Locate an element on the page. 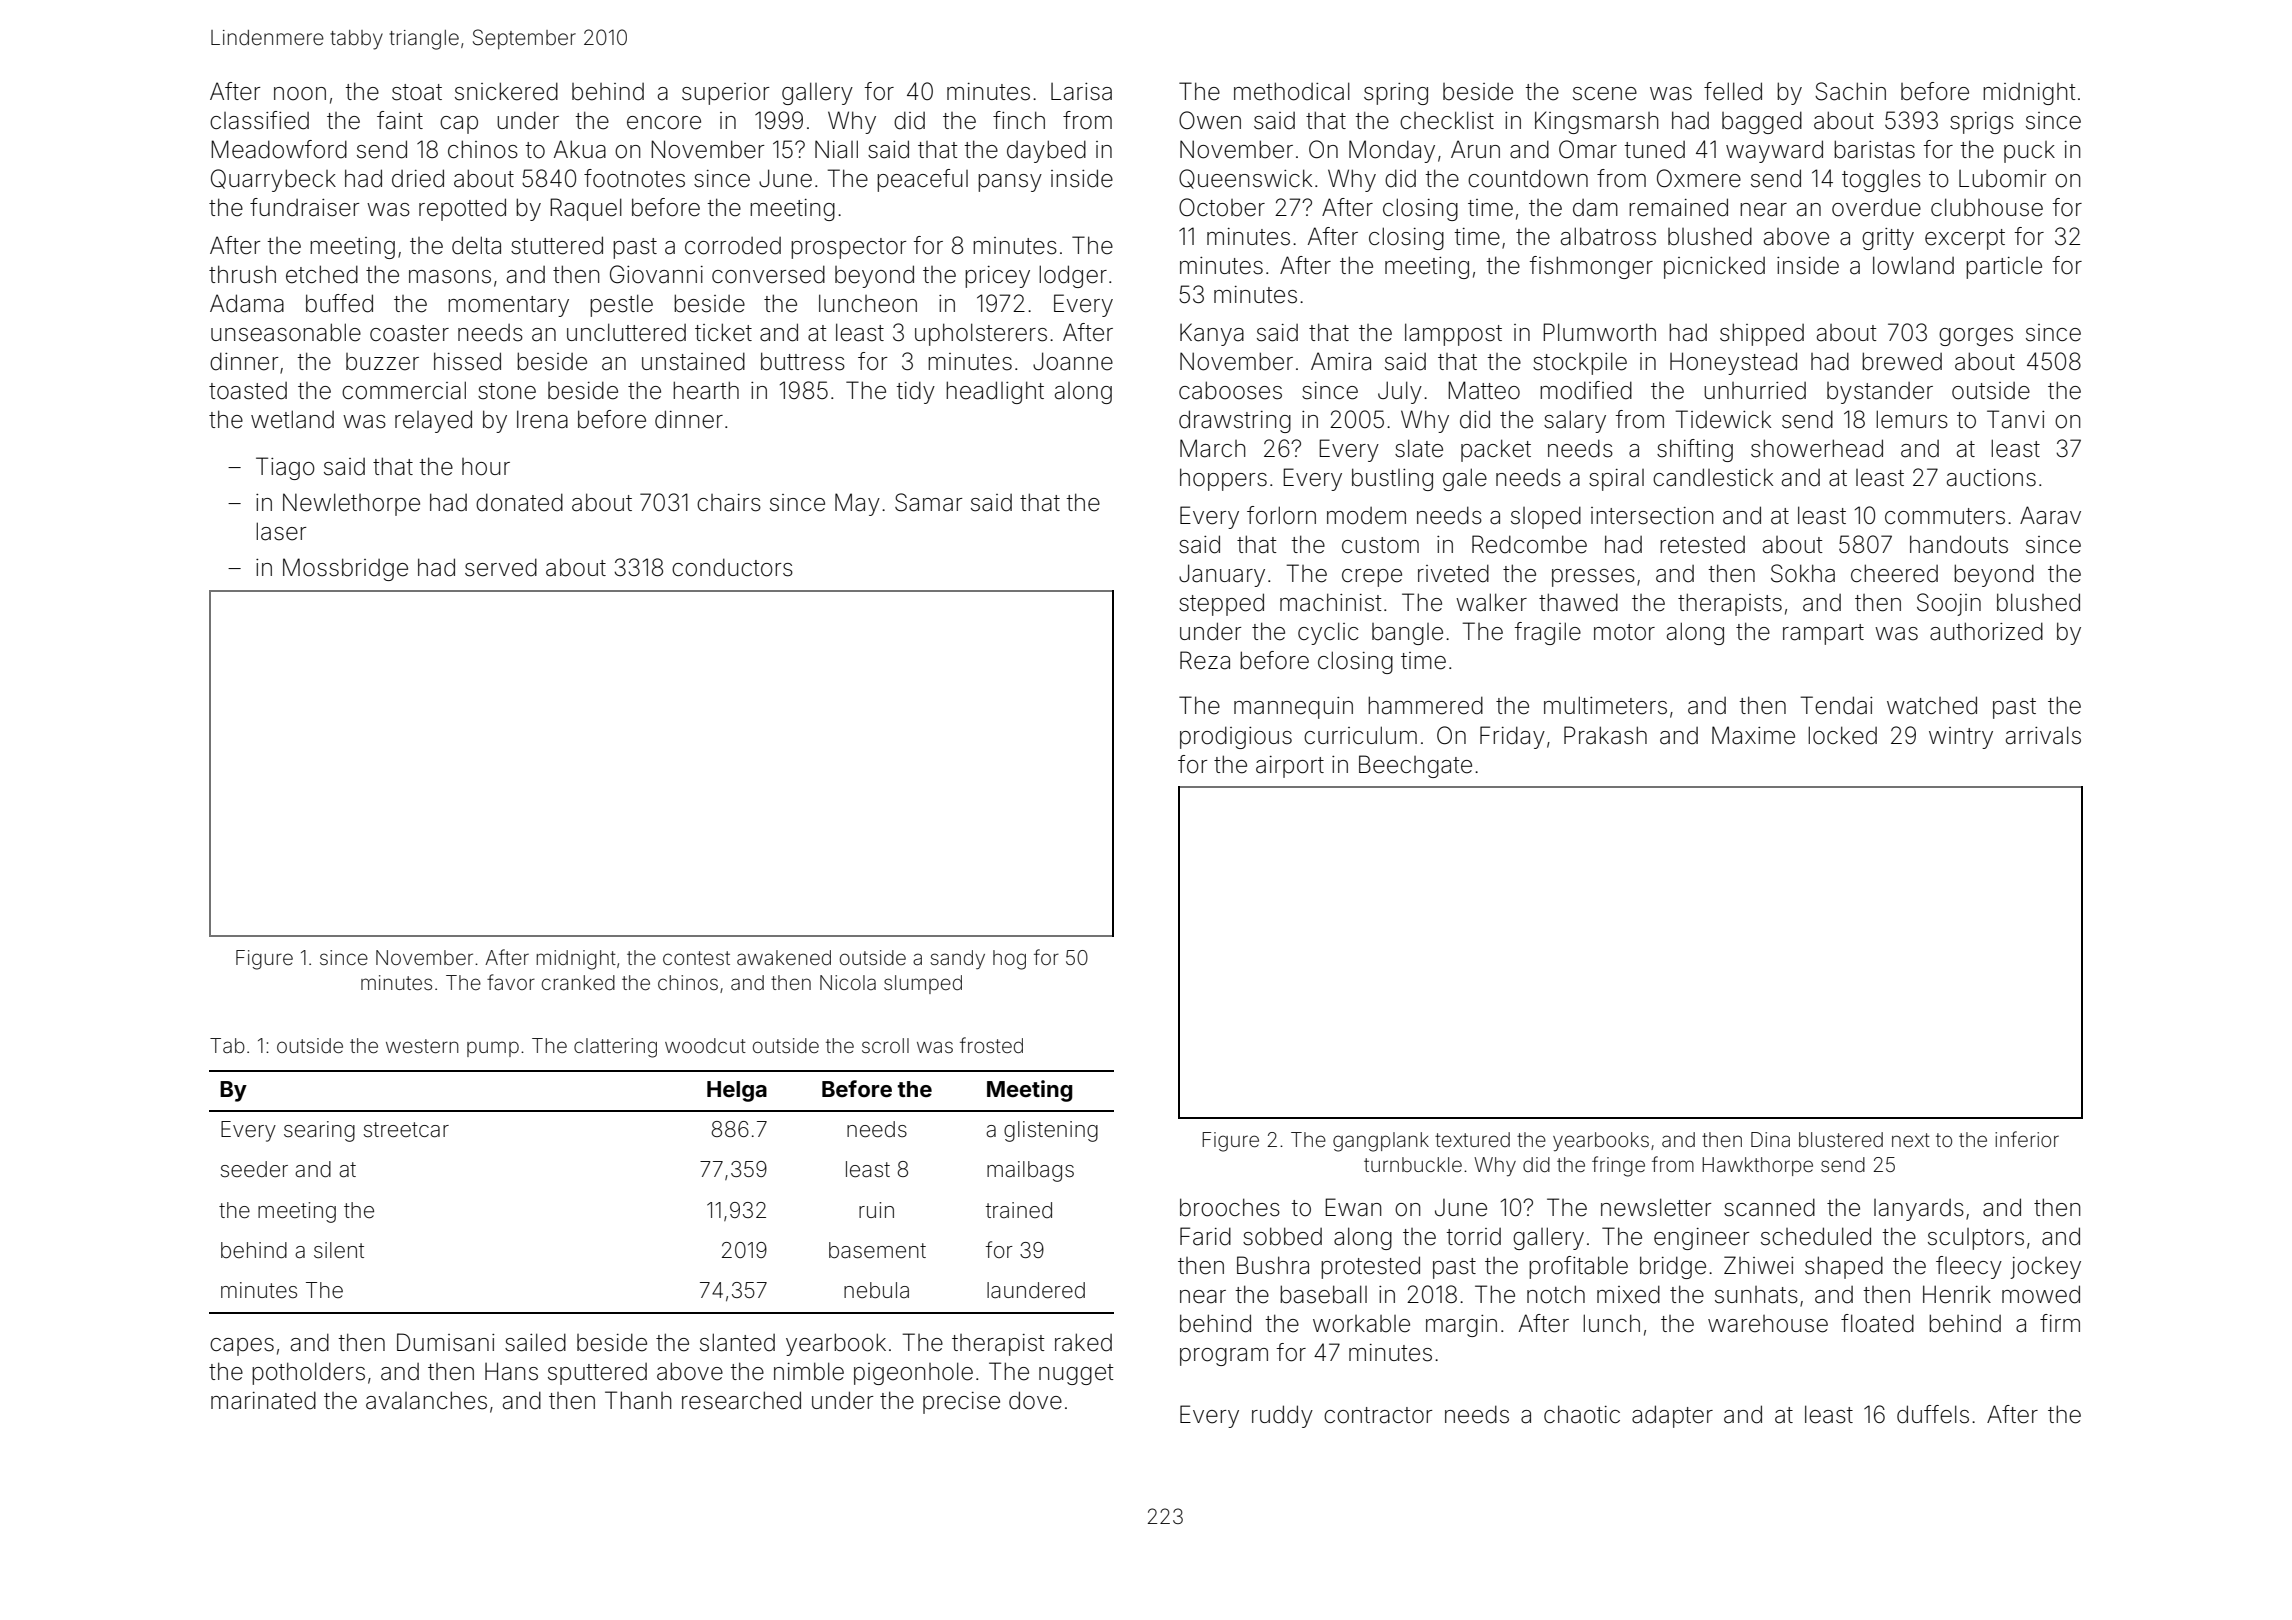 The width and height of the page is (2292, 1620). served is located at coordinates (501, 567).
